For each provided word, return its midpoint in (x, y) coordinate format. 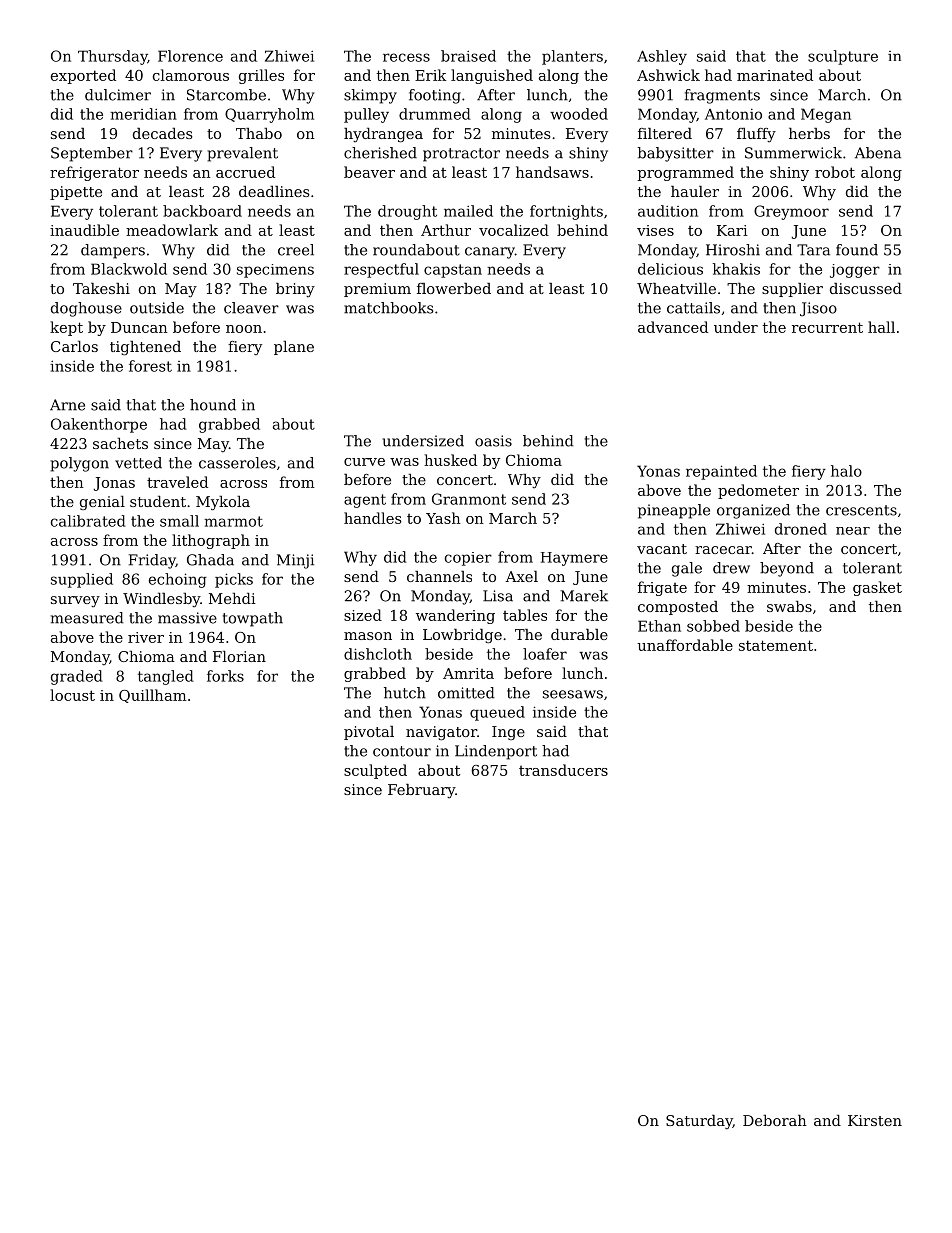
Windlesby (161, 600)
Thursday (113, 57)
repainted (721, 472)
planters (572, 57)
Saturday (699, 1122)
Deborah (775, 1120)
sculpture (843, 57)
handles (373, 518)
